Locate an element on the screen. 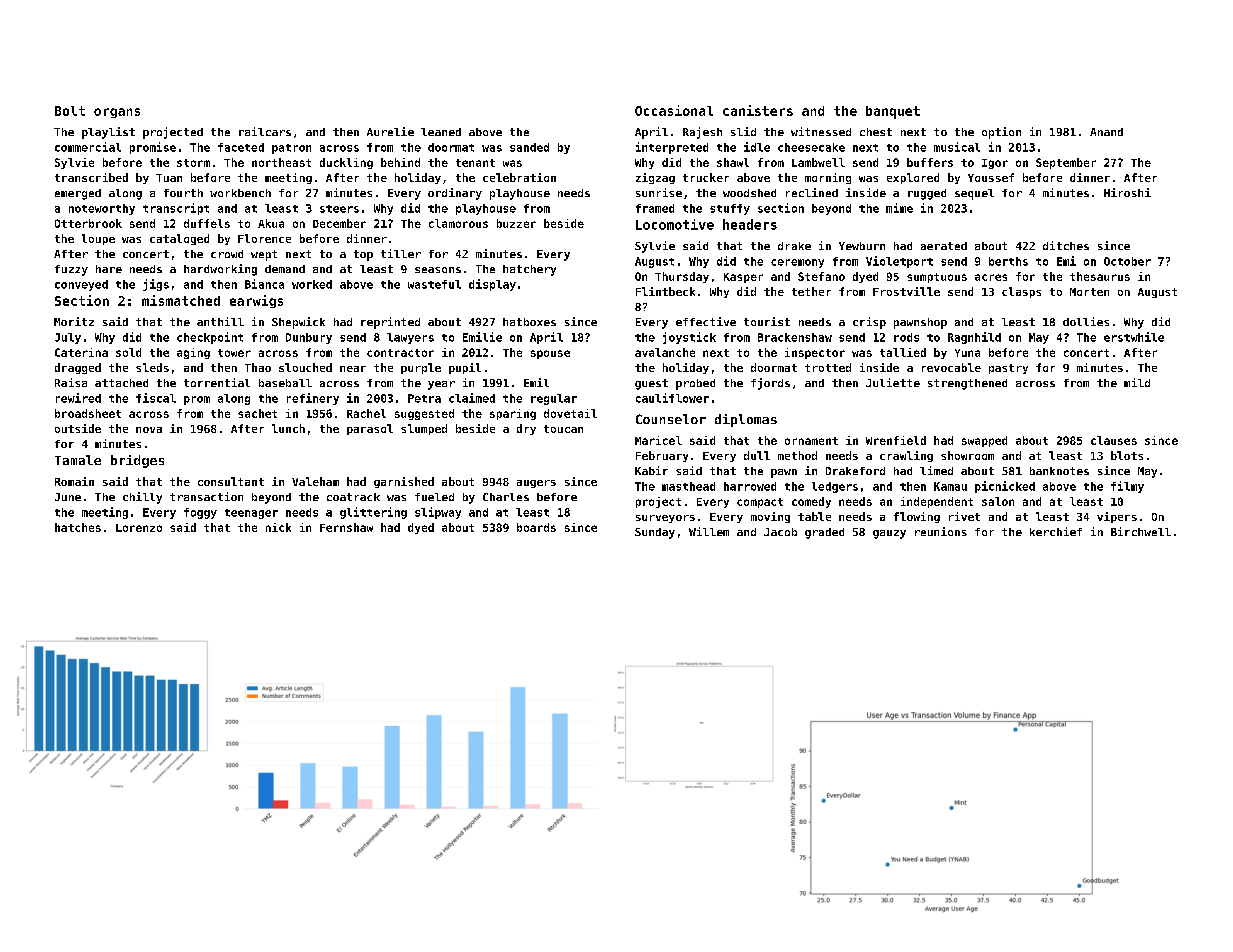  thesaurus is located at coordinates (1100, 276).
